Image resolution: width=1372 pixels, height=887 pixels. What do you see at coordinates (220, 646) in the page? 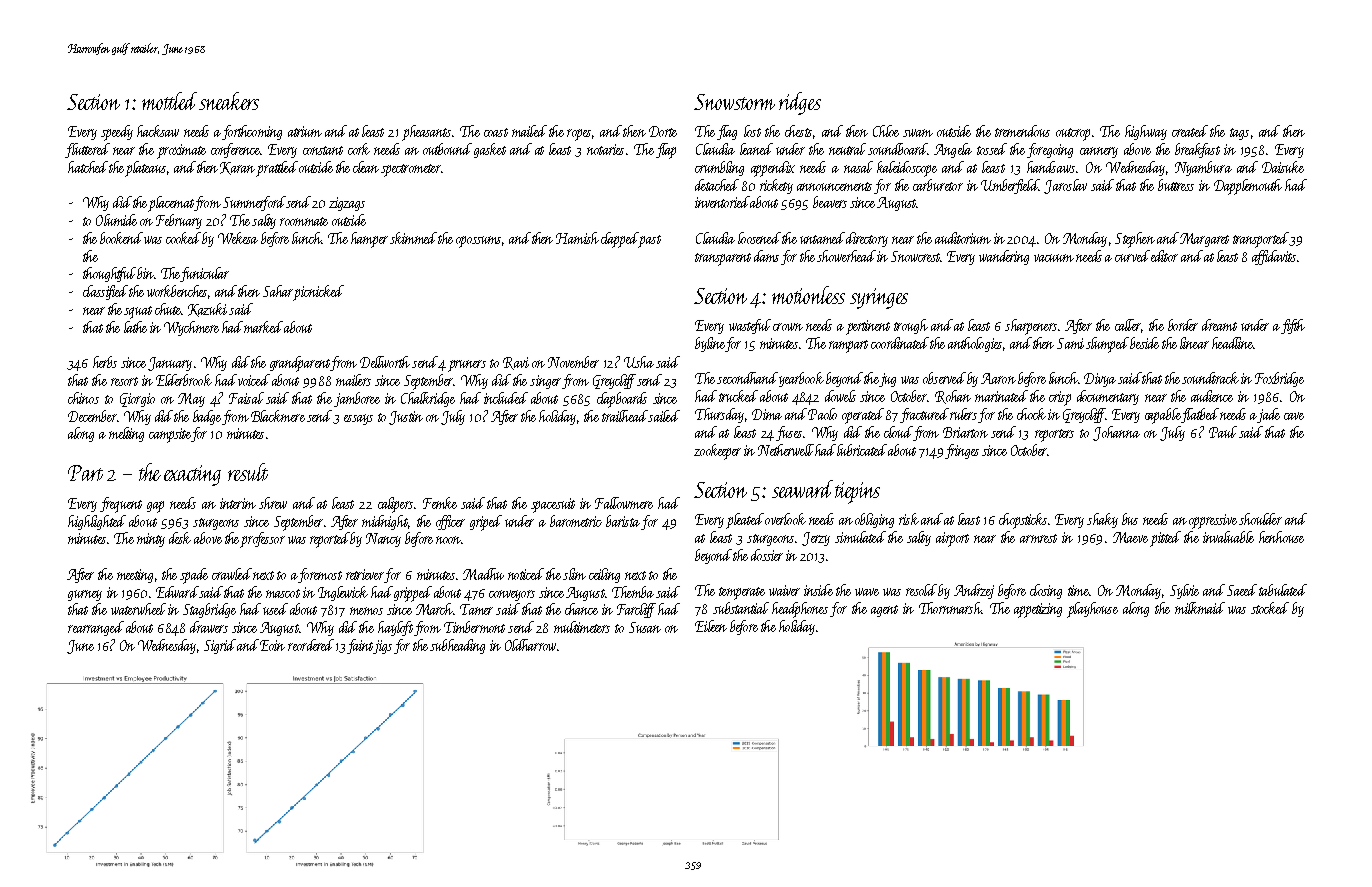
I see `Sigrid` at bounding box center [220, 646].
